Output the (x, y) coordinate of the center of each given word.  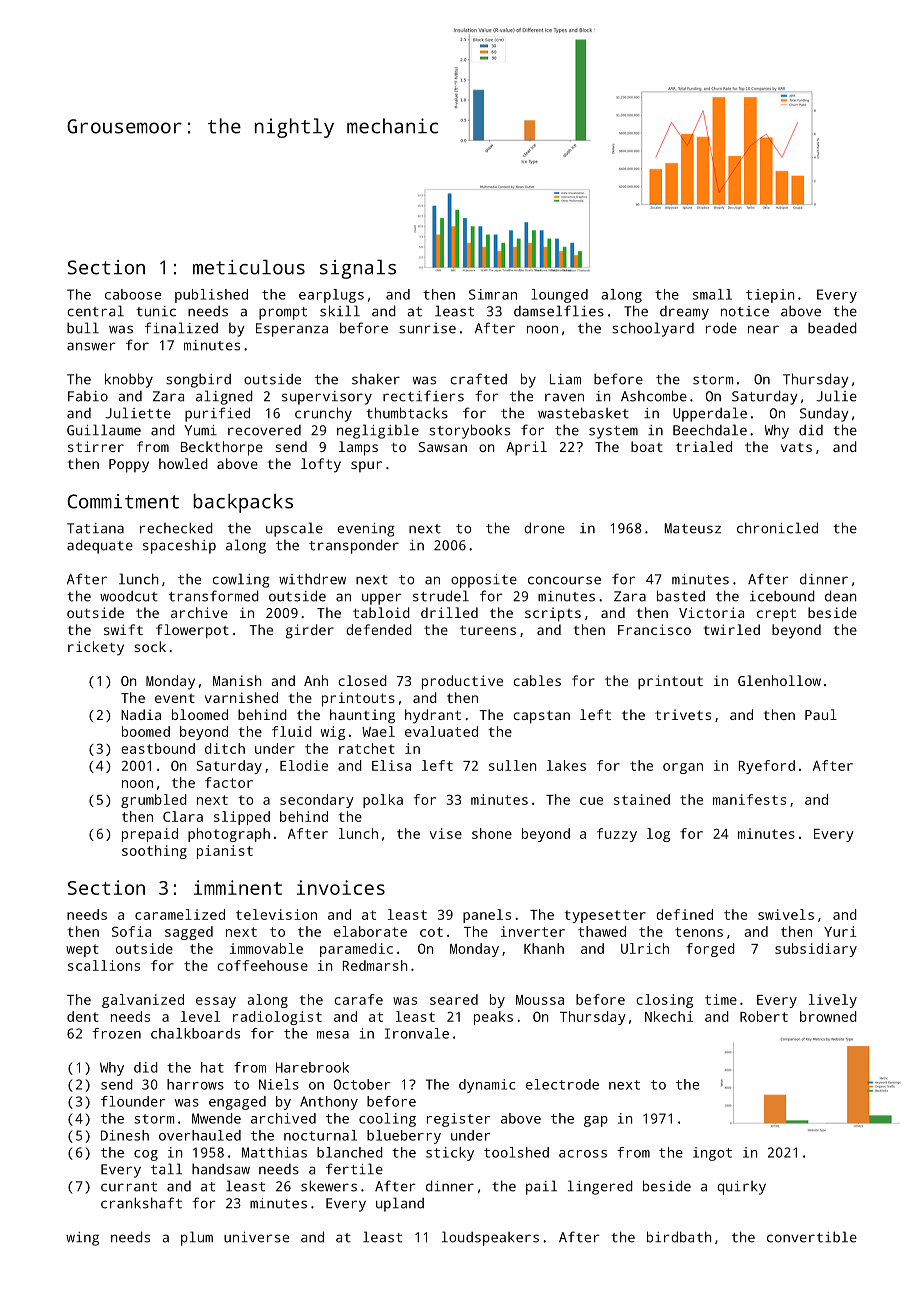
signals (358, 269)
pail (541, 1187)
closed (362, 680)
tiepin (770, 296)
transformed (214, 596)
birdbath (679, 1237)
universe (256, 1237)
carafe (358, 999)
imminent (238, 887)
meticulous (249, 267)
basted (681, 596)
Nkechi (669, 1016)
